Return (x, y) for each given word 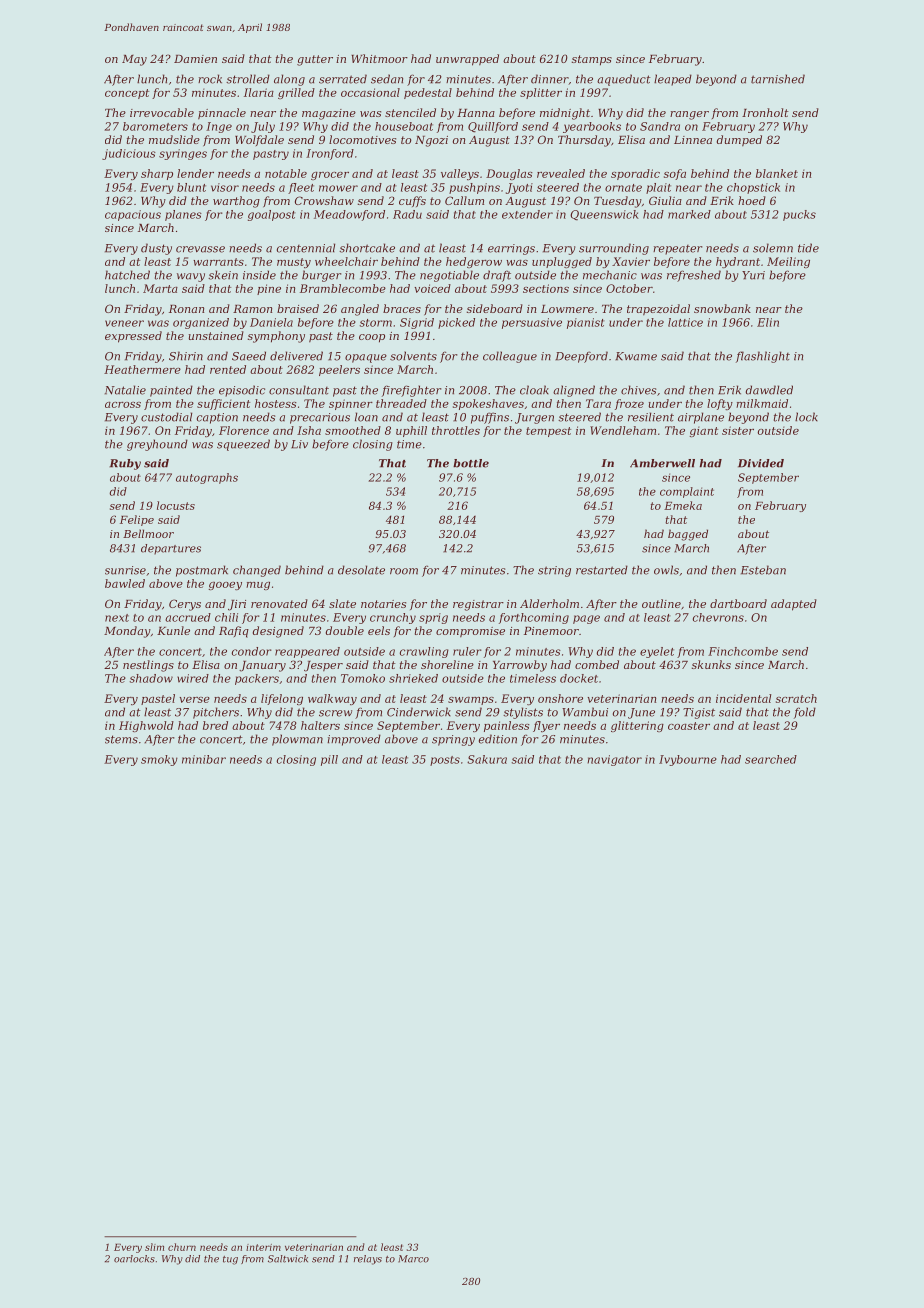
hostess (276, 403)
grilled (296, 93)
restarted (602, 570)
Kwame (636, 356)
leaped (673, 80)
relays (368, 1260)
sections (546, 288)
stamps (592, 60)
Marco (413, 1259)
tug (230, 1260)
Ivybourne (688, 760)
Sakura (487, 759)
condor (252, 651)
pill (329, 760)
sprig (433, 618)
